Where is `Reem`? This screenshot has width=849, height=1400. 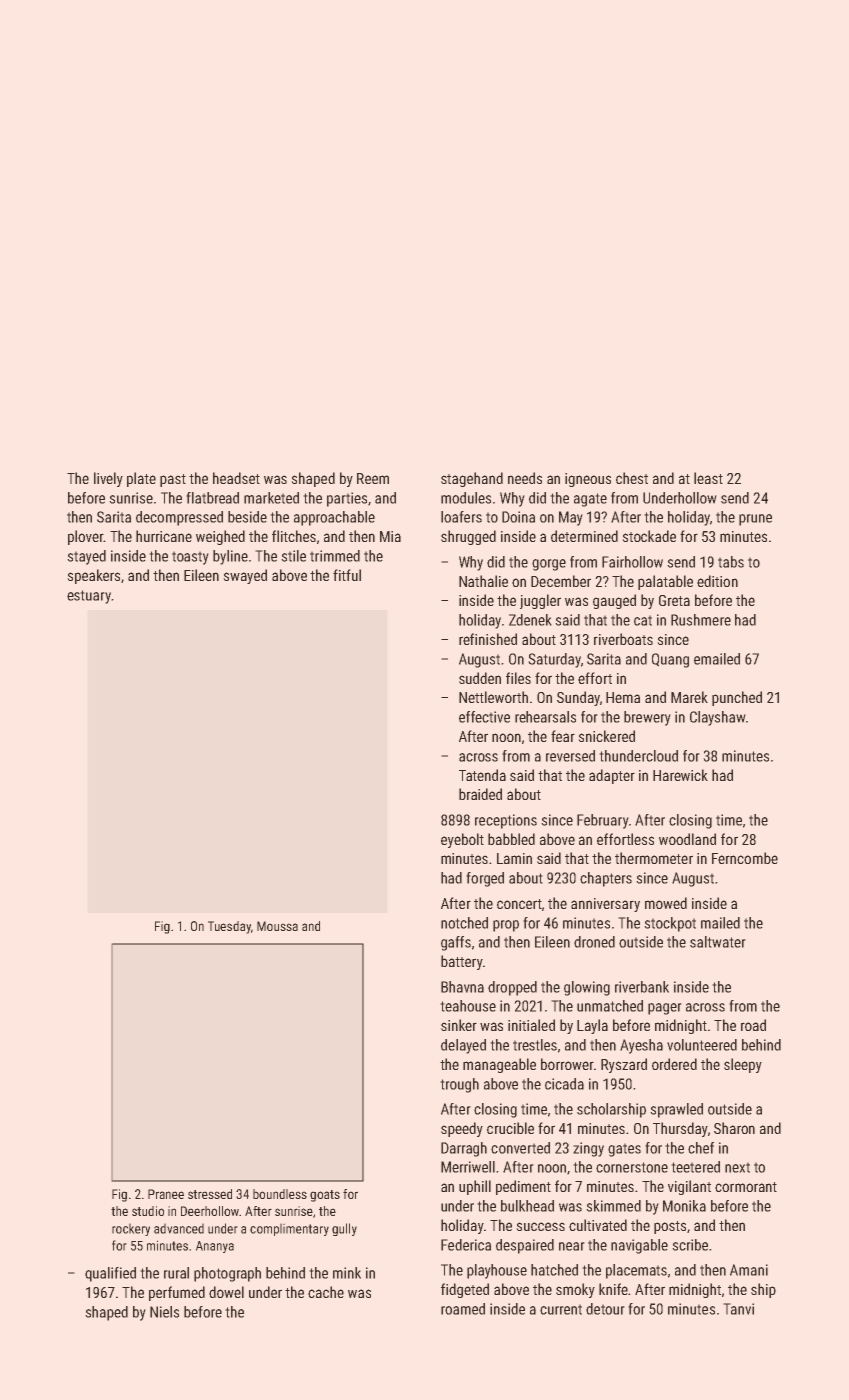
Reem is located at coordinates (373, 478).
